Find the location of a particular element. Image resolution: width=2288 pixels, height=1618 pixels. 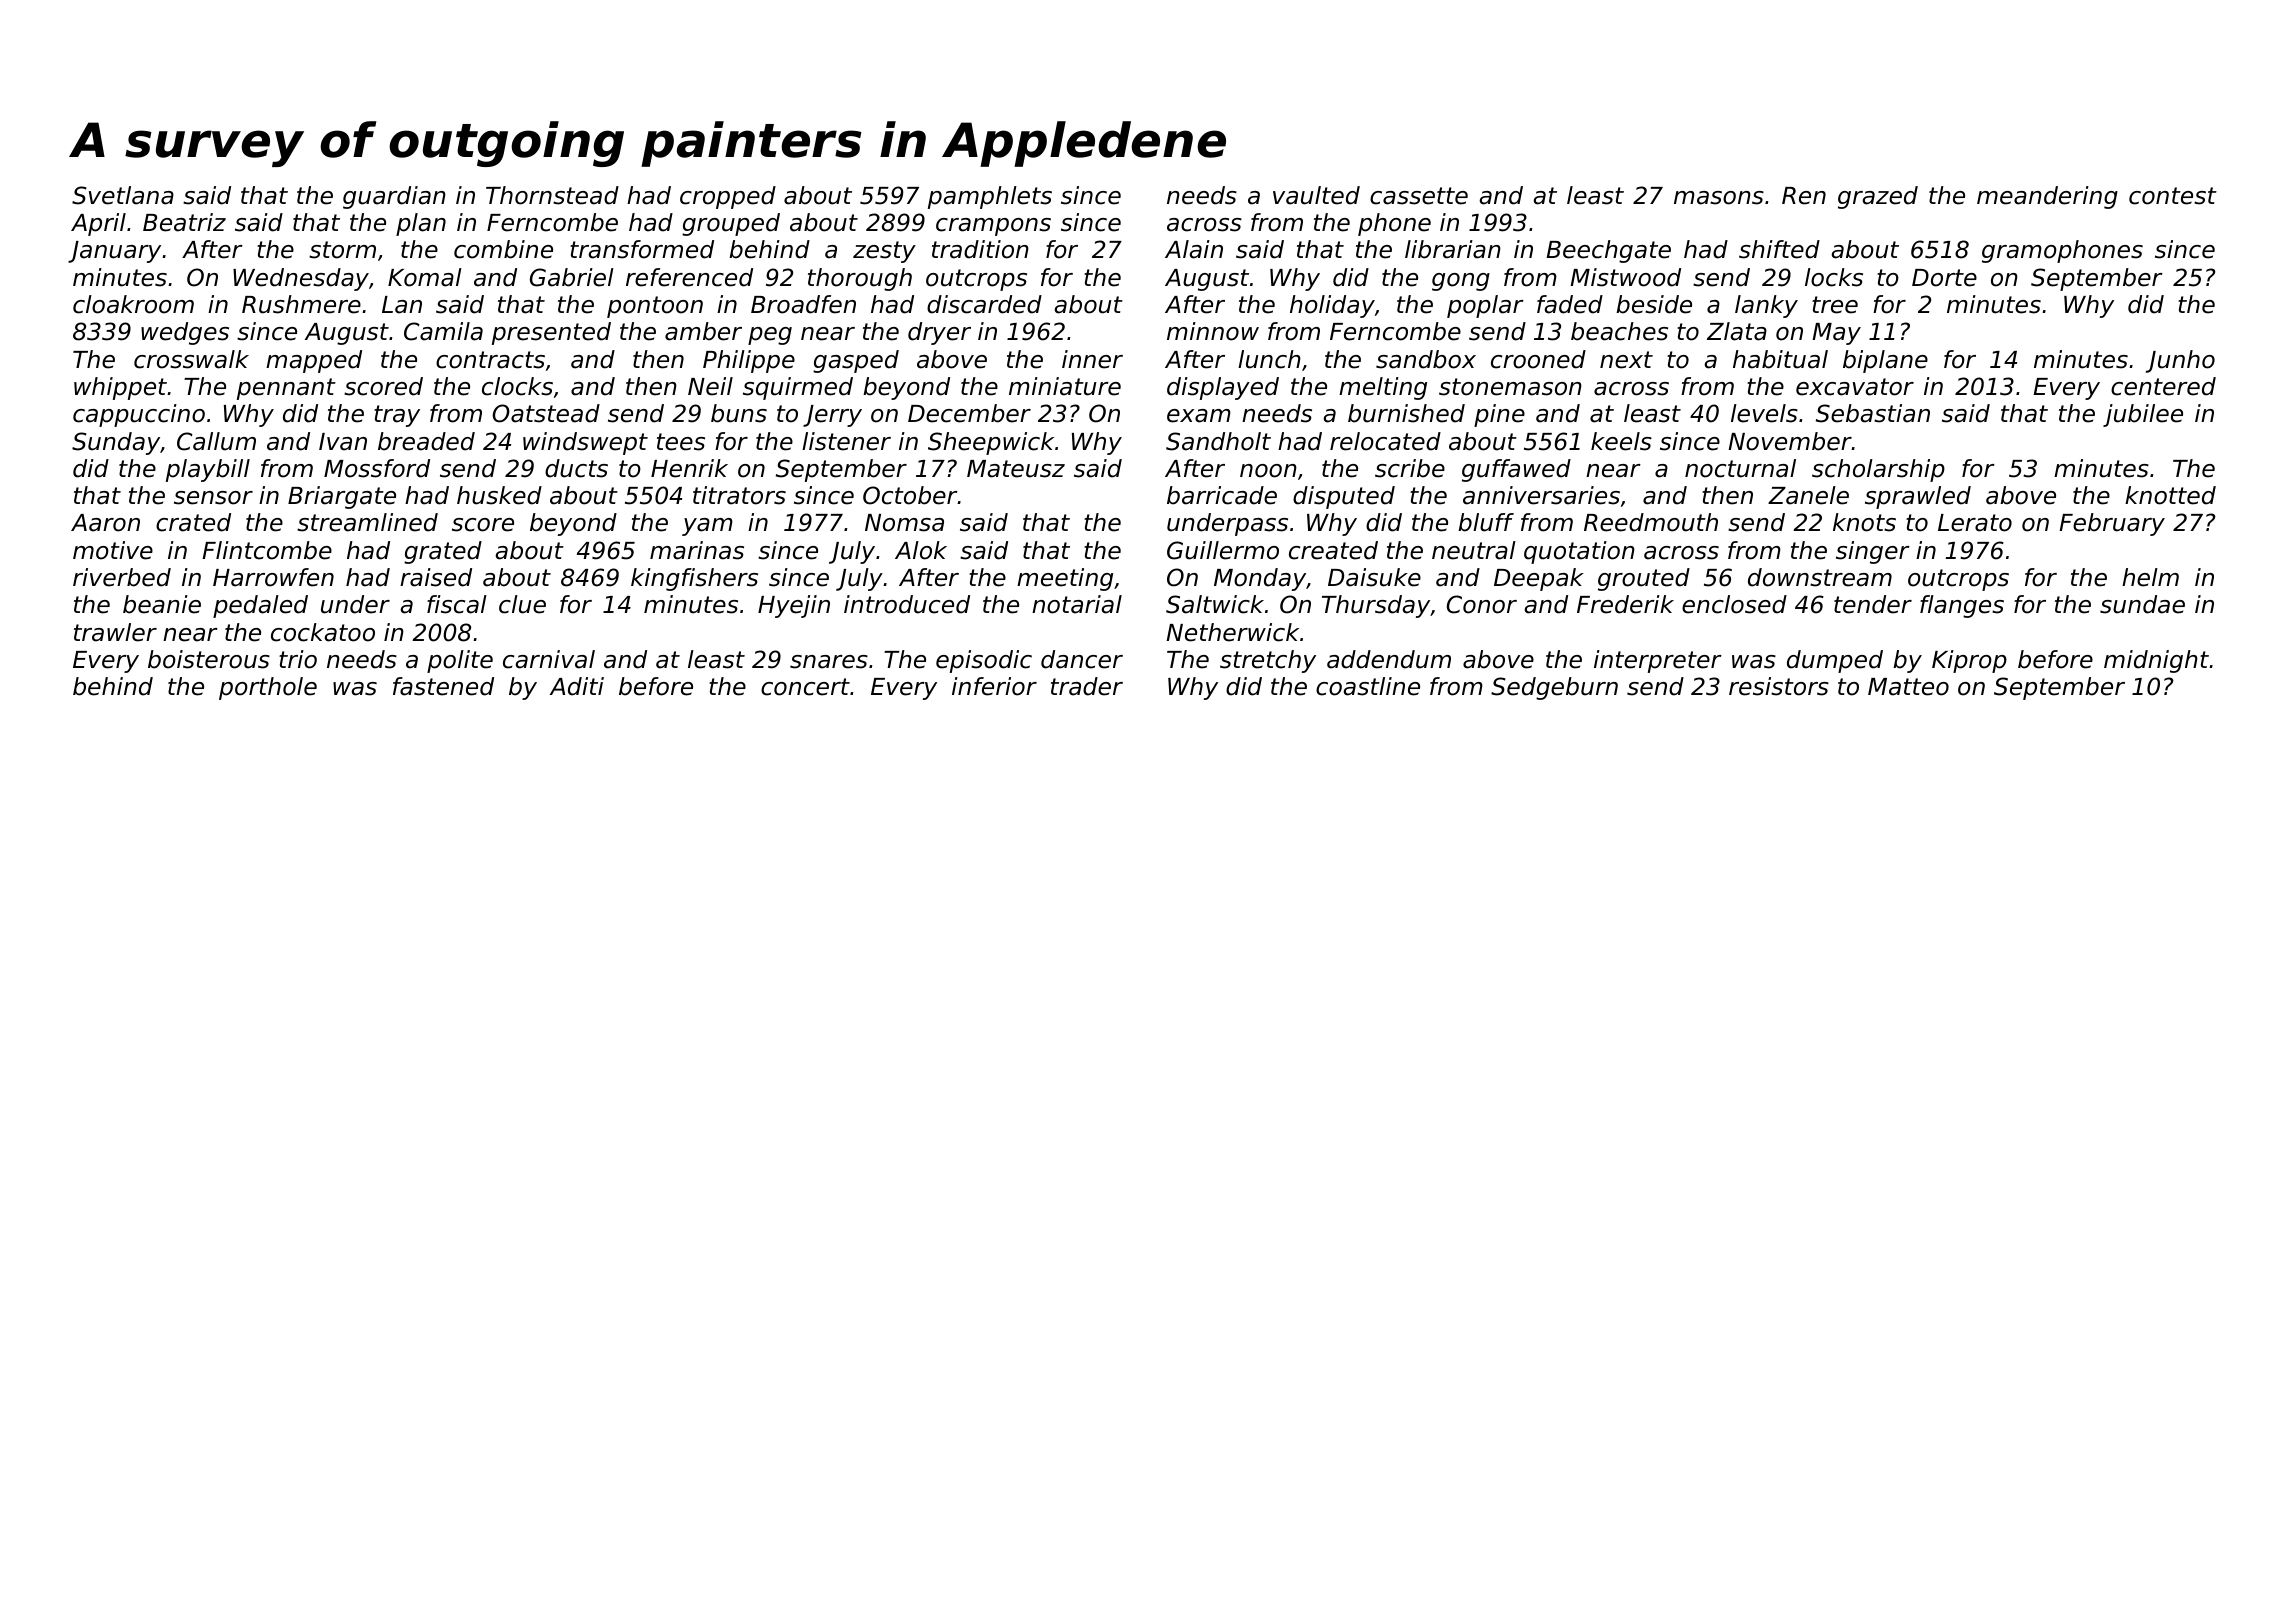

coastline is located at coordinates (1368, 686).
